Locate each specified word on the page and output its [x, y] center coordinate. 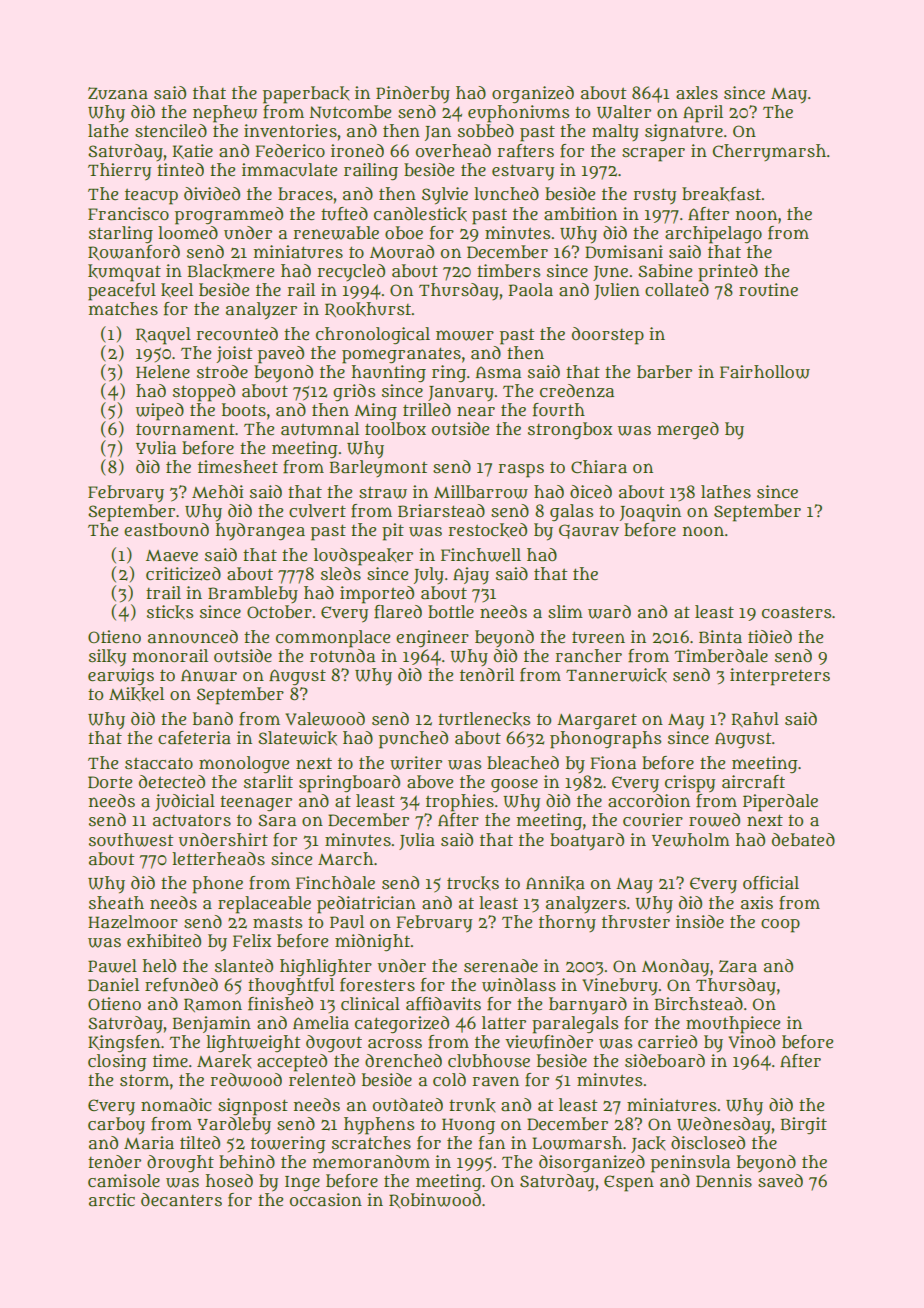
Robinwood [435, 1200]
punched [413, 740]
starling [121, 235]
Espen [629, 1183]
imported [377, 595]
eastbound [166, 530]
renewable [336, 233]
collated [677, 290]
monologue [244, 765]
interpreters [780, 677]
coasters [796, 612]
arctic [112, 1199]
